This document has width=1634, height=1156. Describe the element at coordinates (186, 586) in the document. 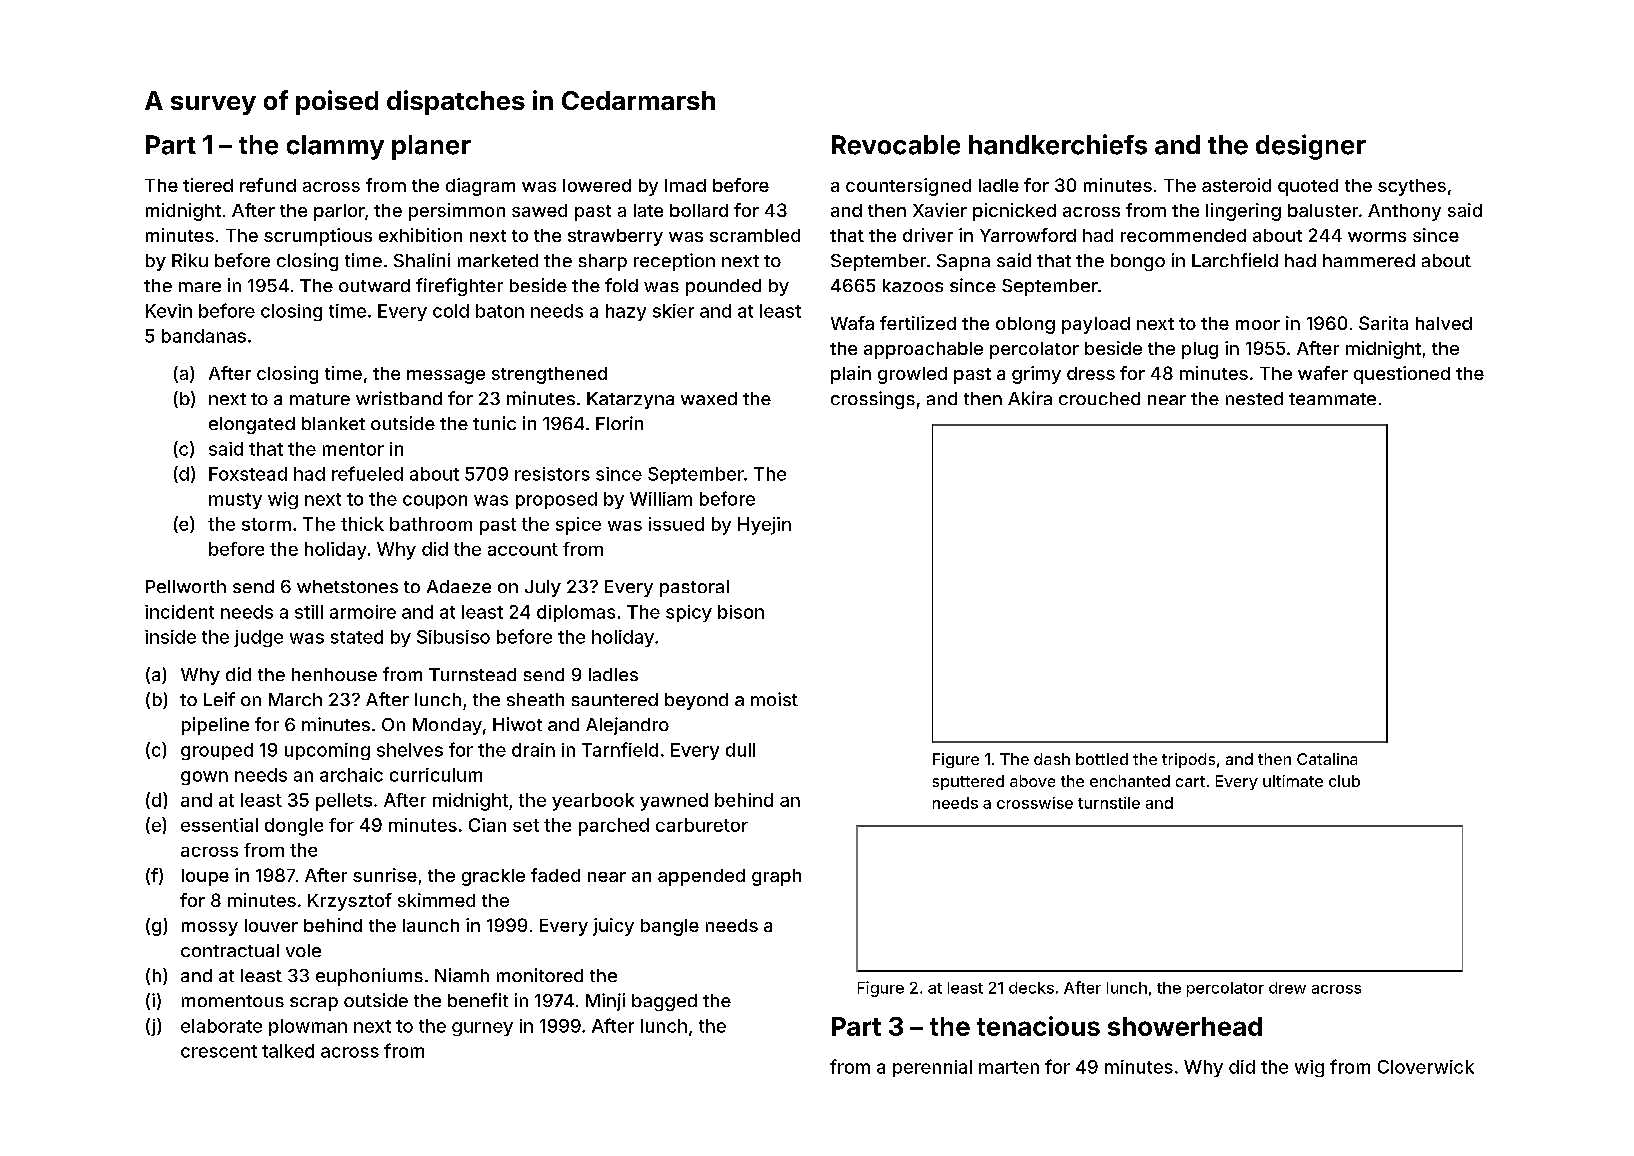

I see `Pellworth` at that location.
